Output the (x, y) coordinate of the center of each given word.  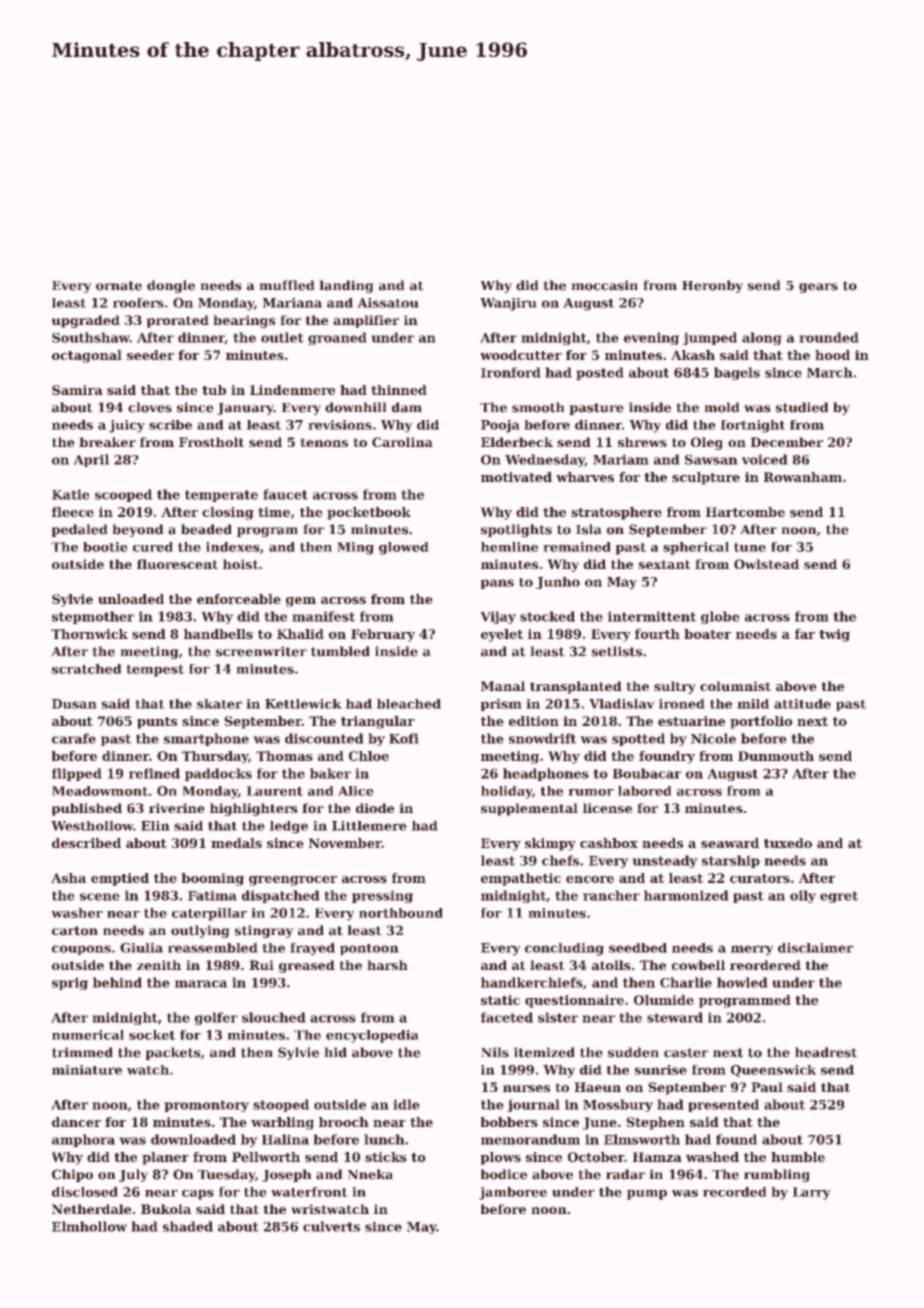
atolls (611, 965)
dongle (171, 286)
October (596, 1157)
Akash (693, 355)
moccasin (604, 285)
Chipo (72, 1175)
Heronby (712, 286)
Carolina (402, 442)
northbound (401, 913)
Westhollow (92, 826)
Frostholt (211, 442)
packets (173, 1053)
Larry (811, 1193)
